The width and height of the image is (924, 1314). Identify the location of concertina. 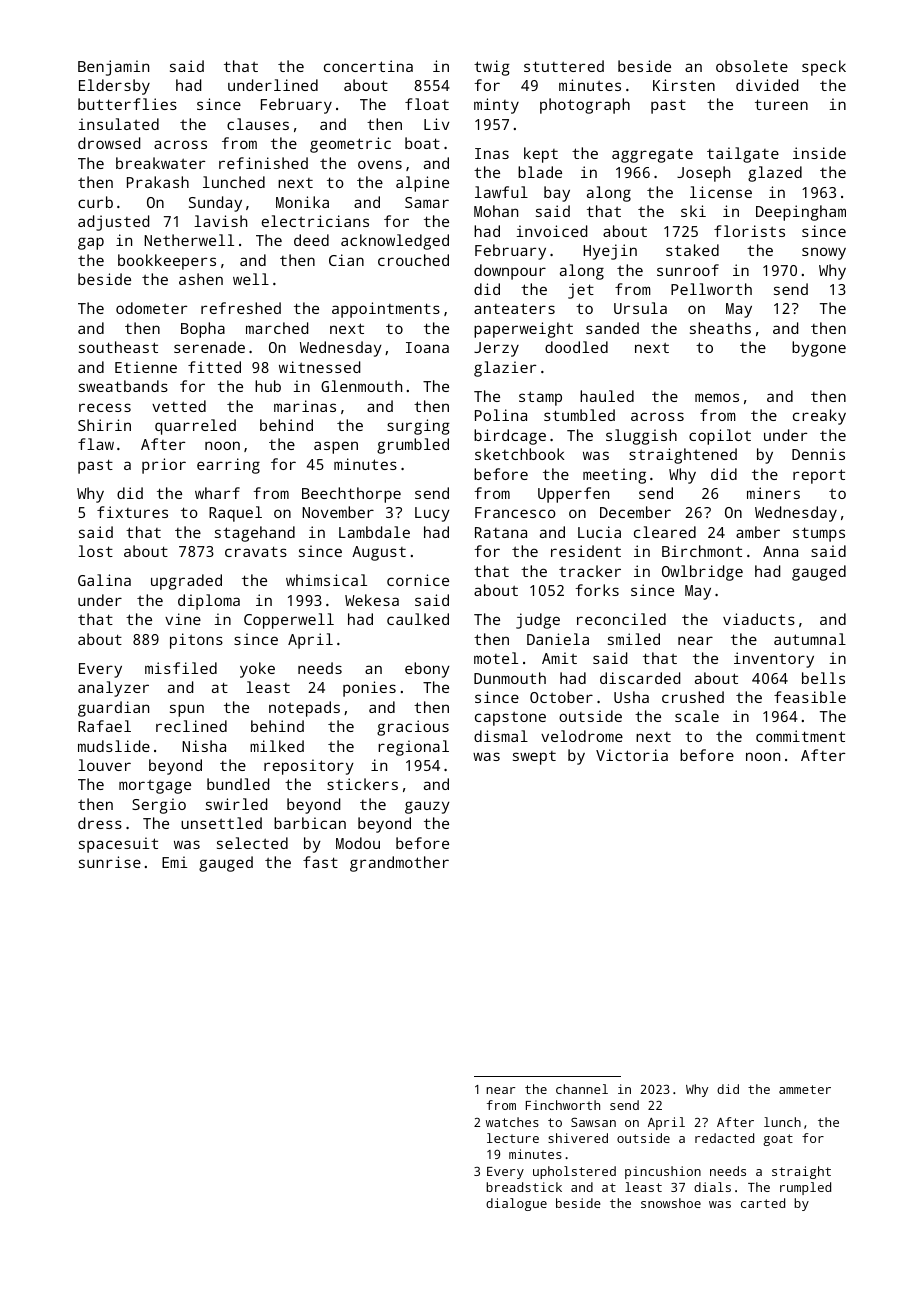
(368, 66).
